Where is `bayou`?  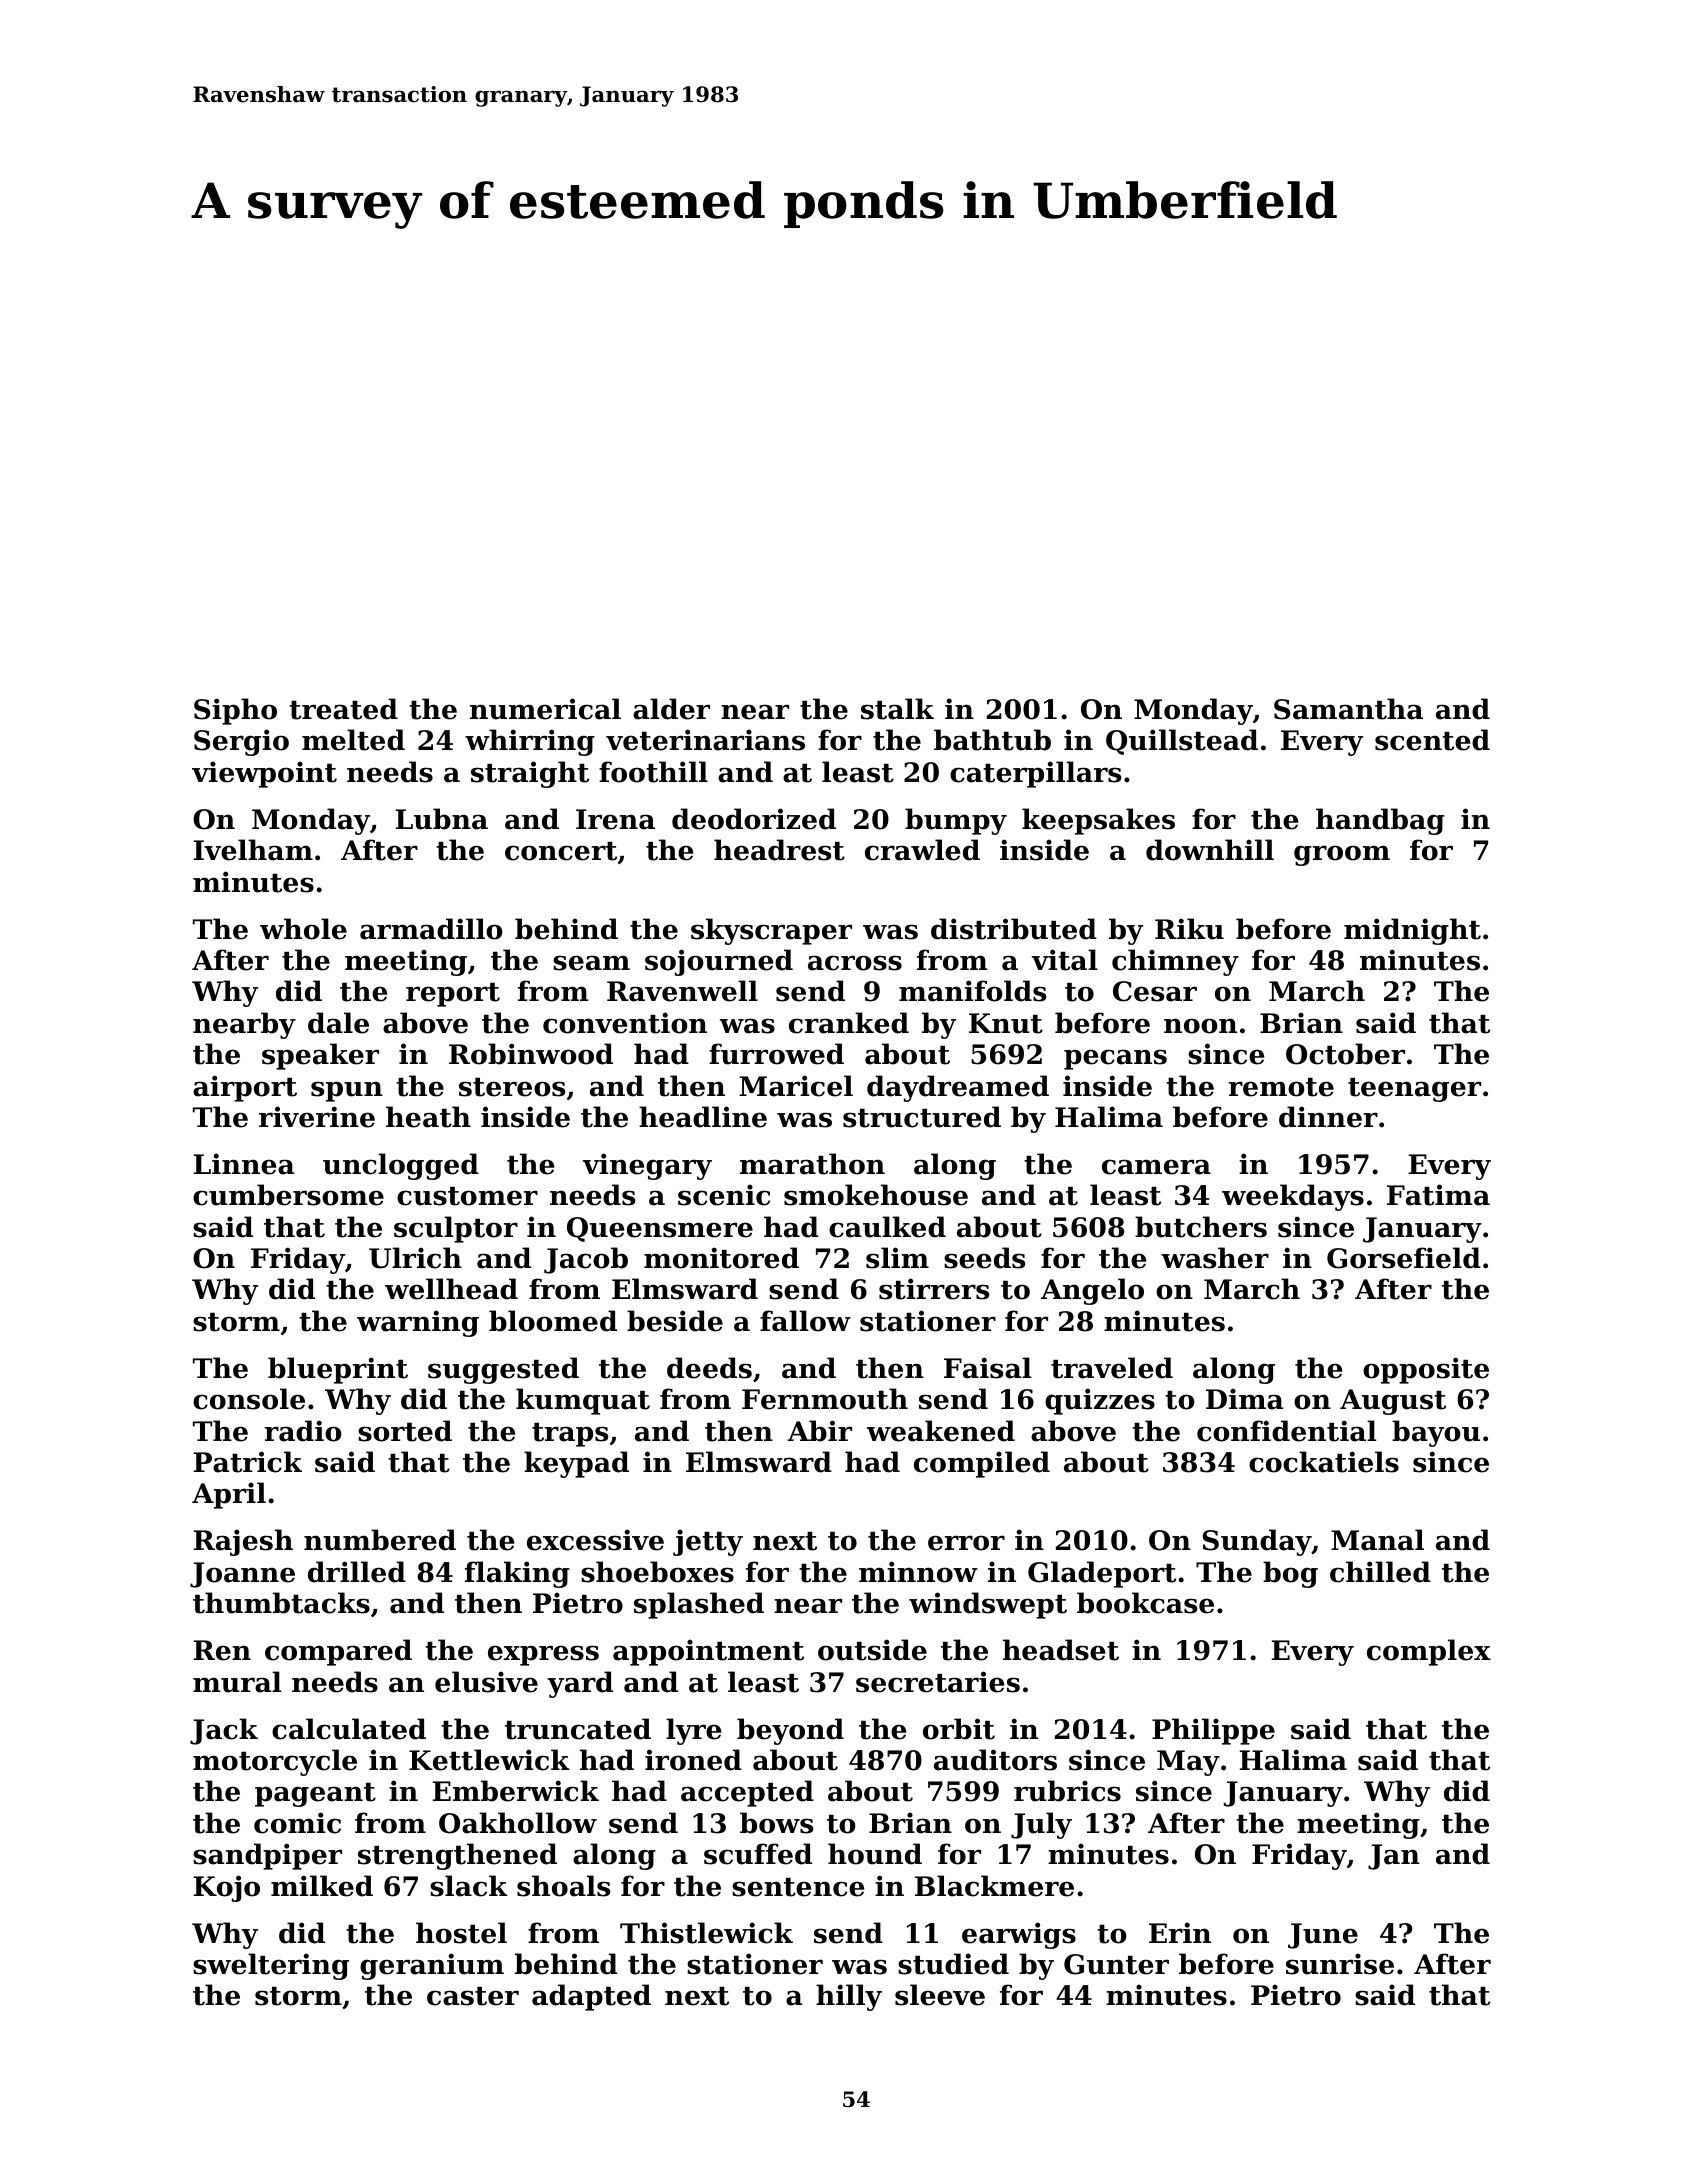
bayou is located at coordinates (1436, 1433).
